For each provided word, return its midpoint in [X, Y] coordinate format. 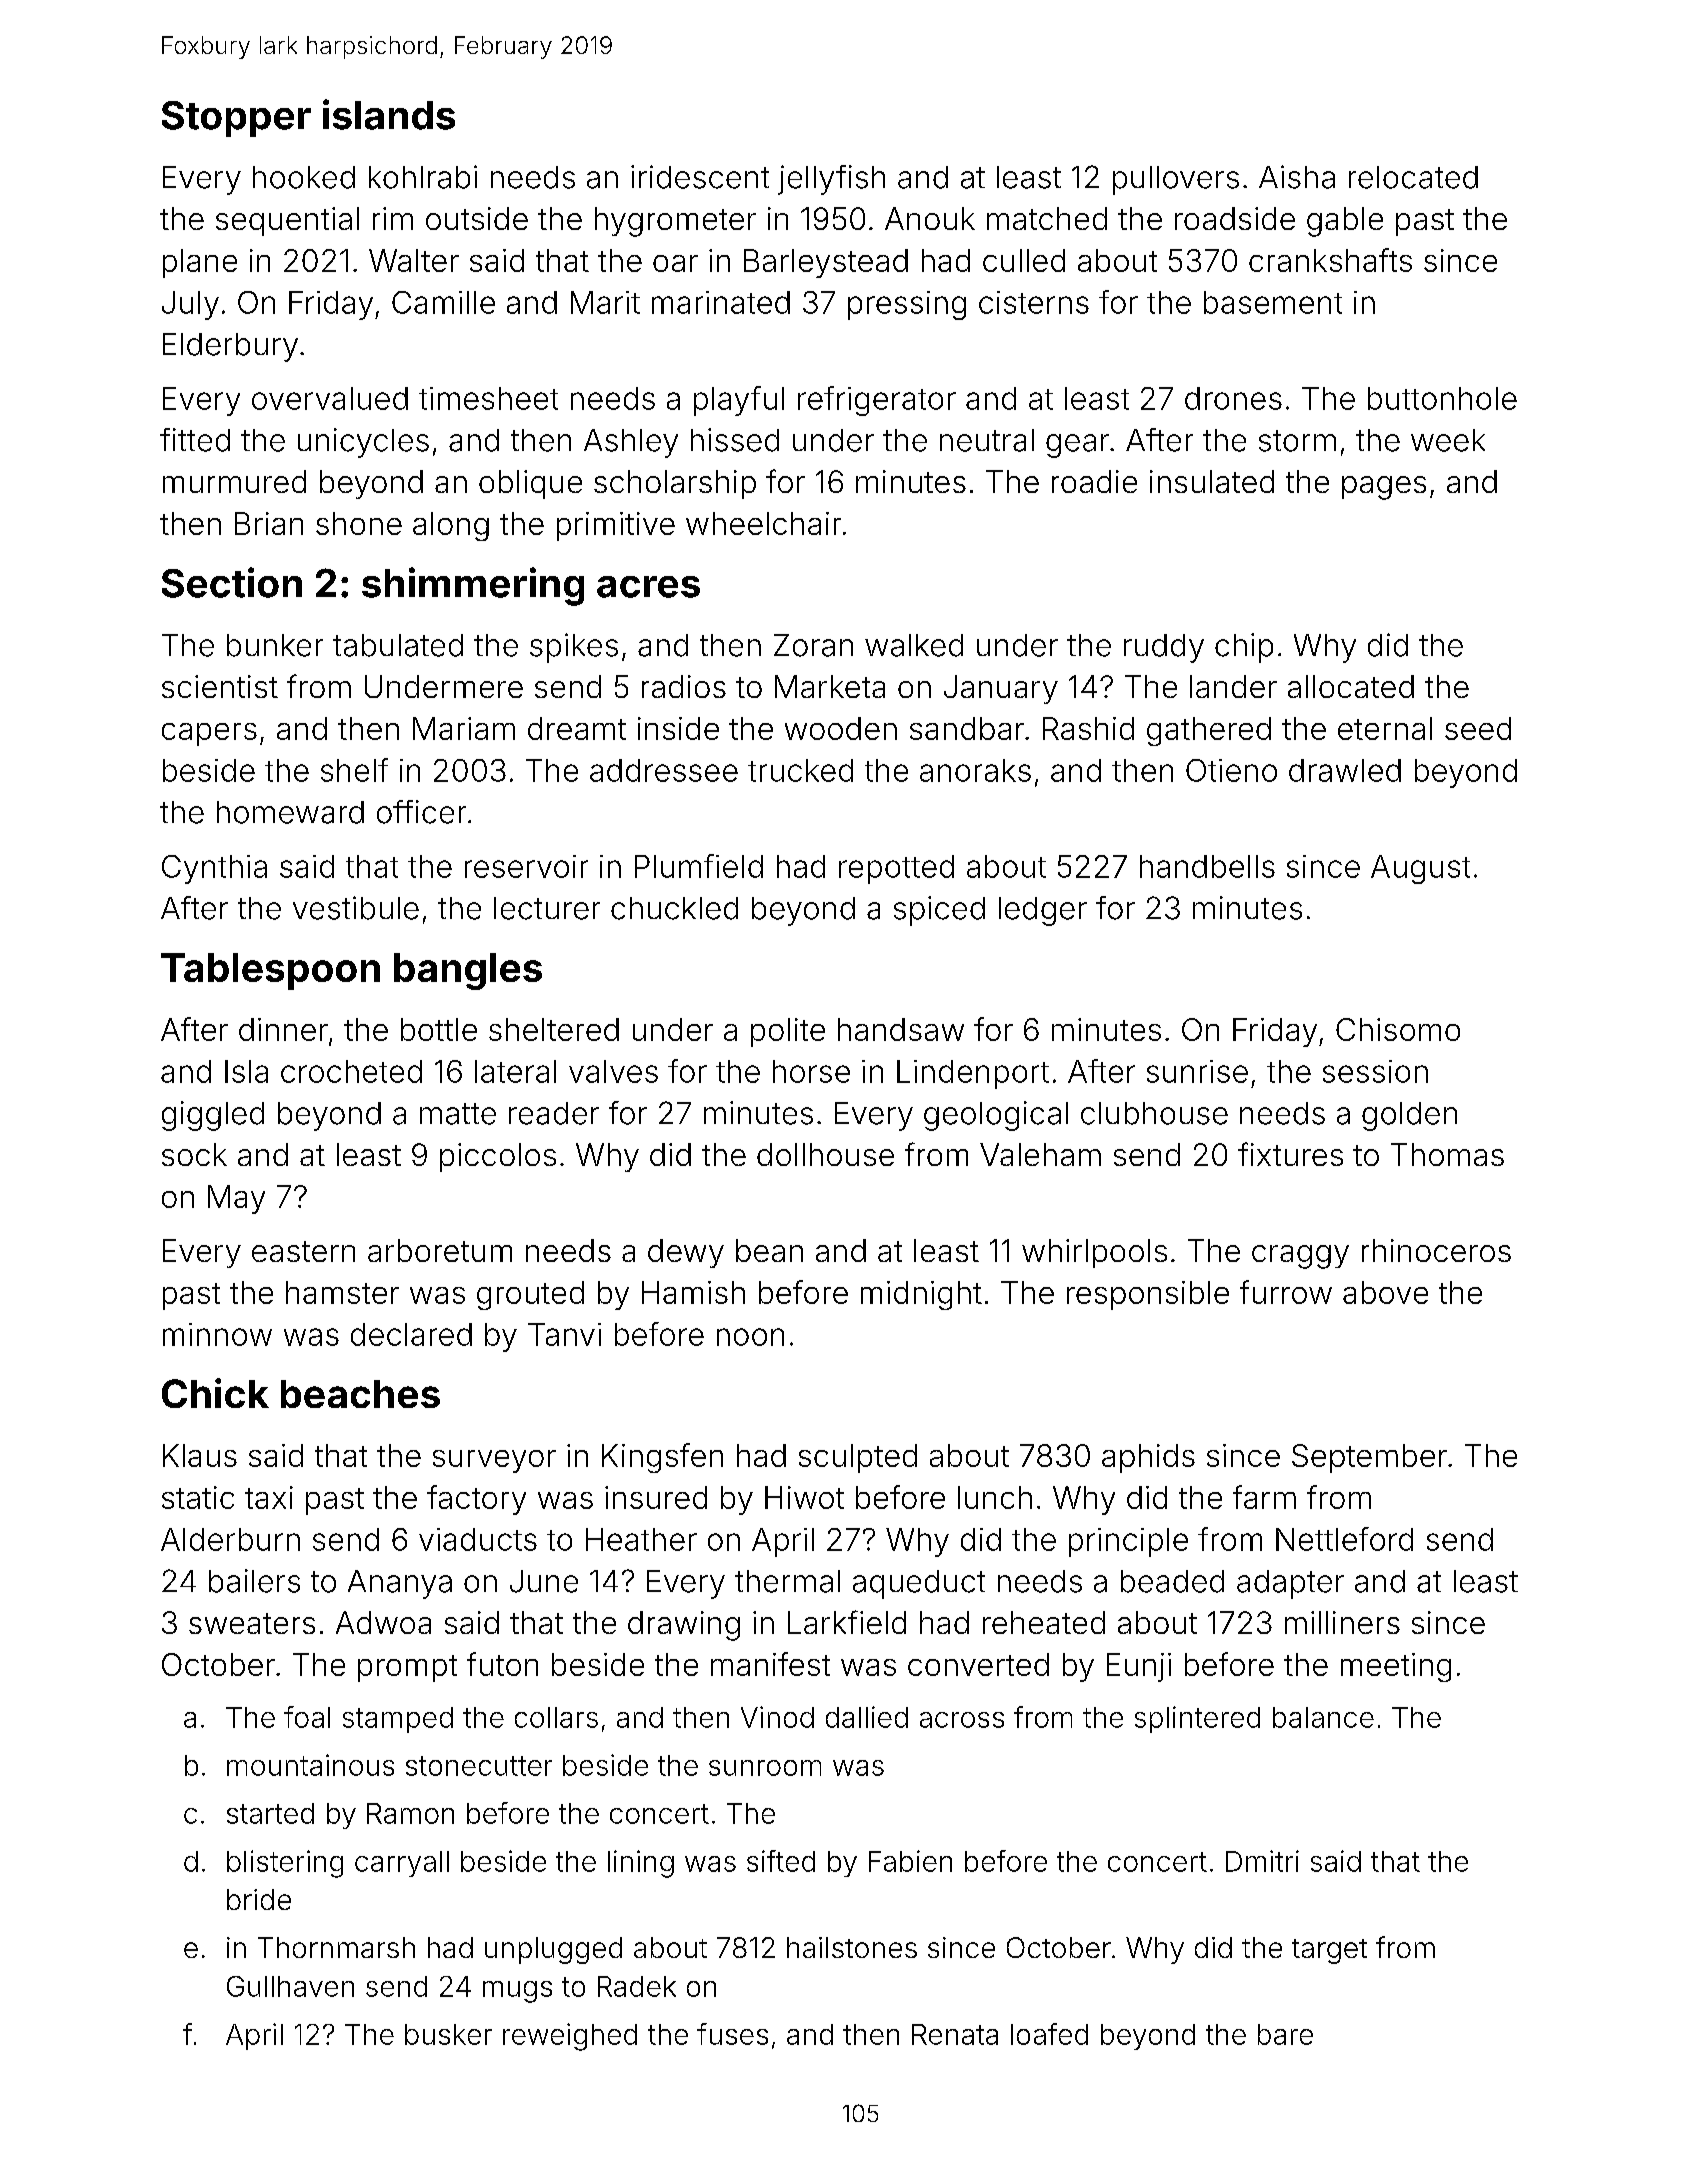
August [1420, 869]
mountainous [310, 1765]
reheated [1044, 1622]
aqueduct [919, 1584]
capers [209, 734]
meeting [1396, 1667]
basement [1273, 302]
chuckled [674, 908]
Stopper [236, 119]
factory [476, 1500]
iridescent [700, 177]
